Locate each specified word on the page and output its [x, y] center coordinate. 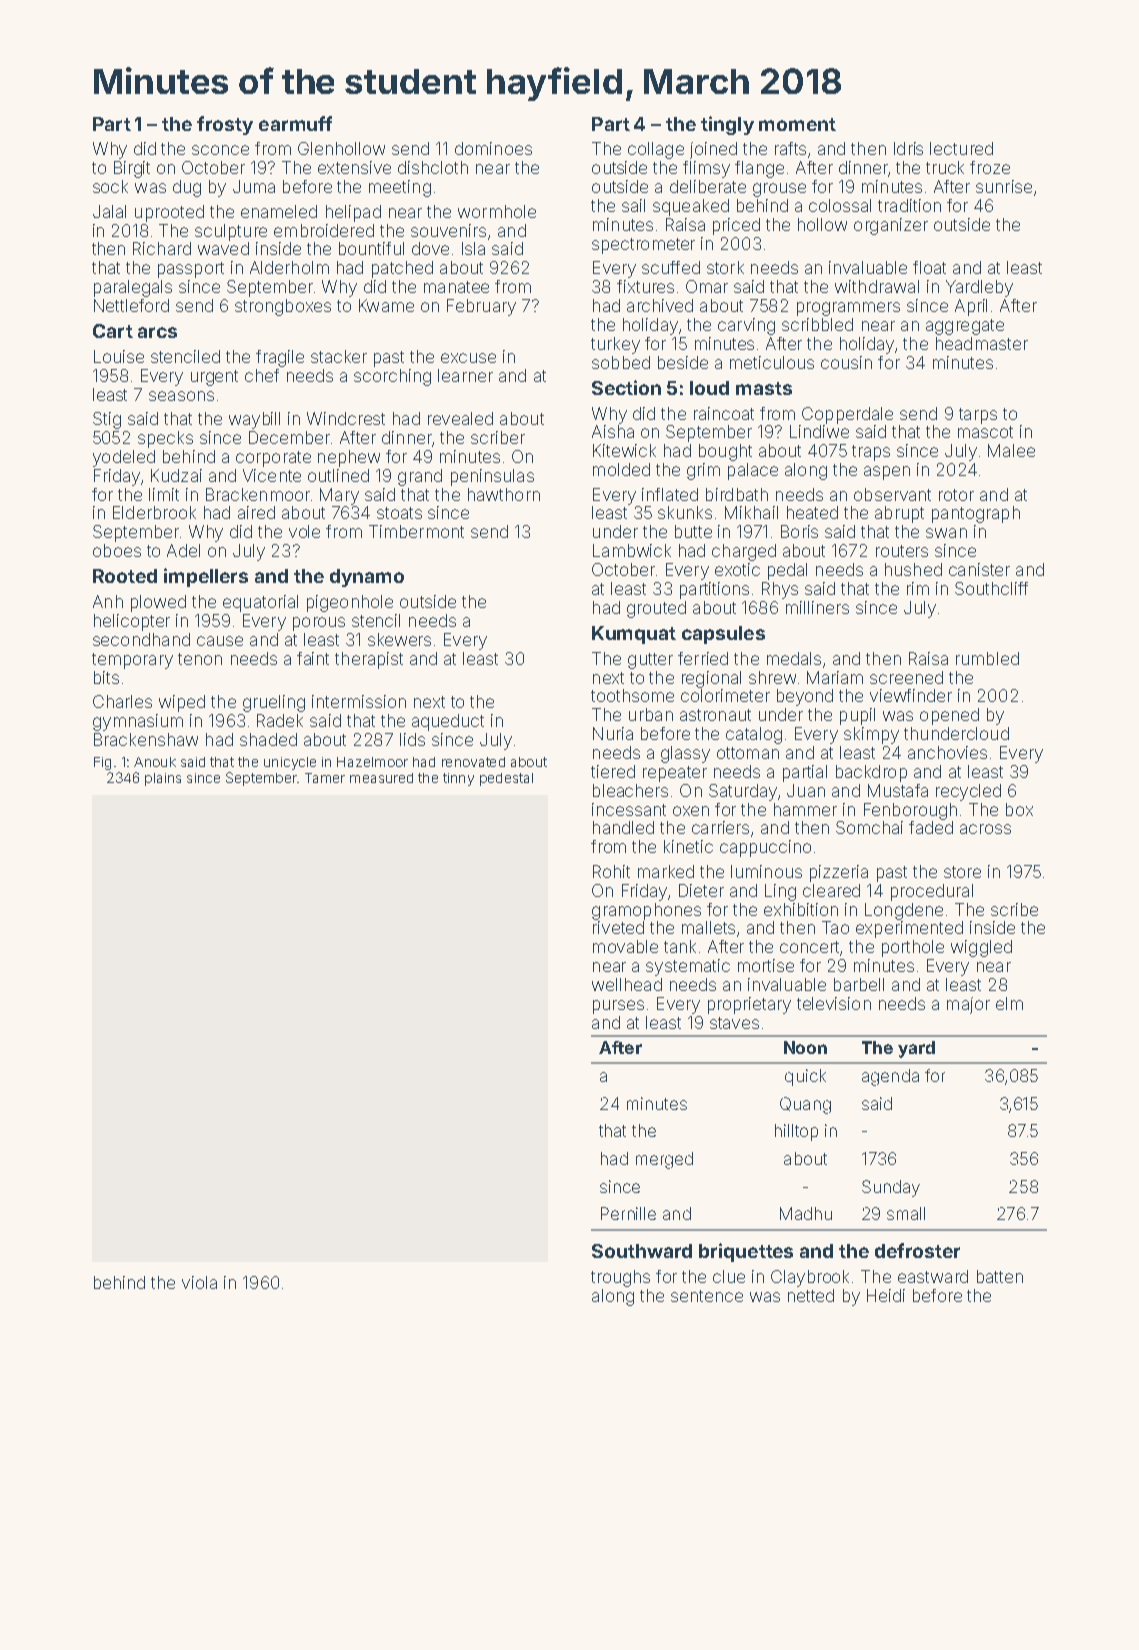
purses [618, 1007]
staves [734, 1023]
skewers [399, 639]
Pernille [628, 1213]
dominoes [493, 148]
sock [110, 186]
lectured [961, 148]
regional [711, 679]
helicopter [132, 622]
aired [256, 512]
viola [199, 1282]
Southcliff [991, 588]
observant [892, 494]
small [906, 1213]
